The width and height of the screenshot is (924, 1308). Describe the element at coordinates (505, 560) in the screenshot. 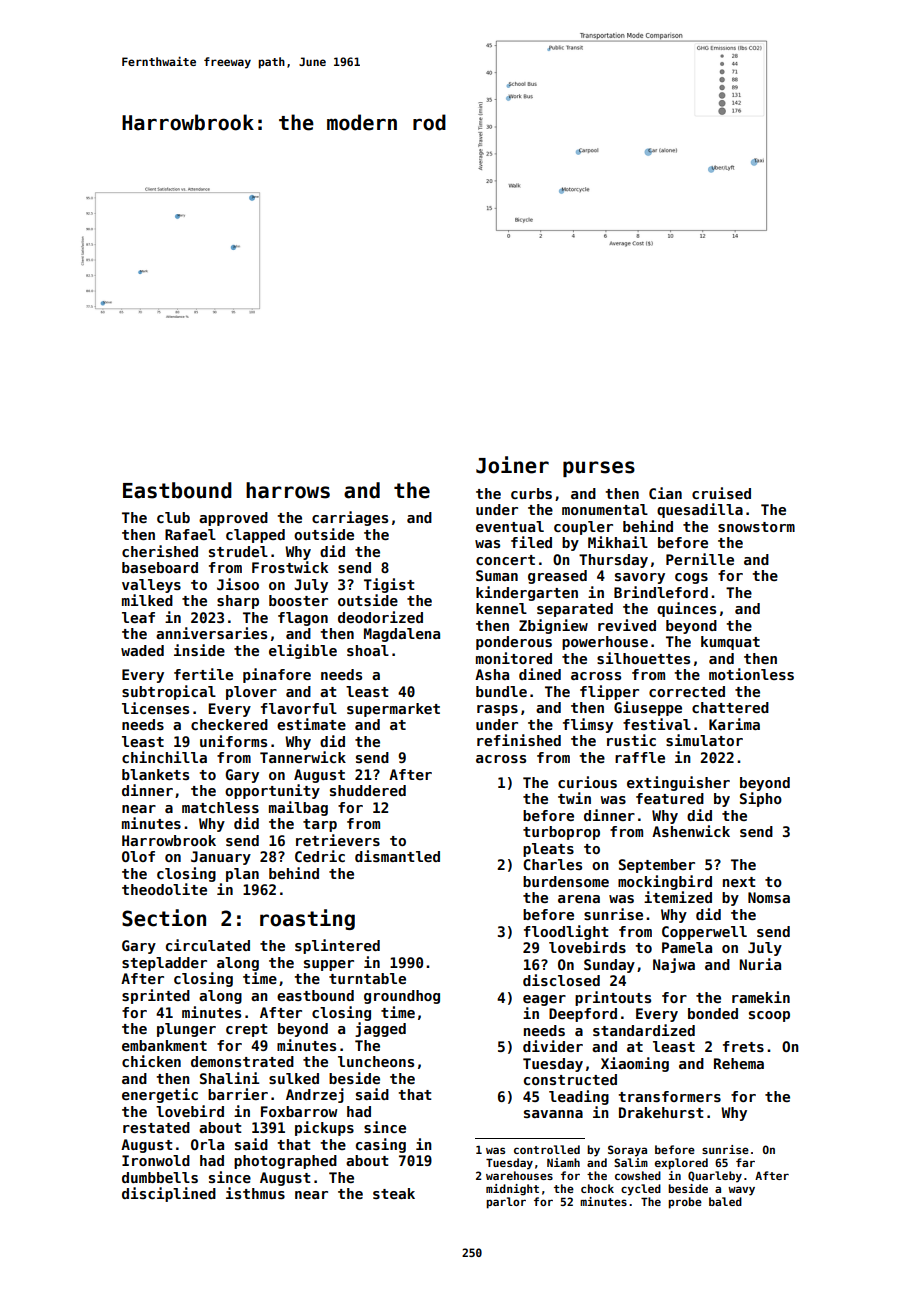

I see `concert` at that location.
